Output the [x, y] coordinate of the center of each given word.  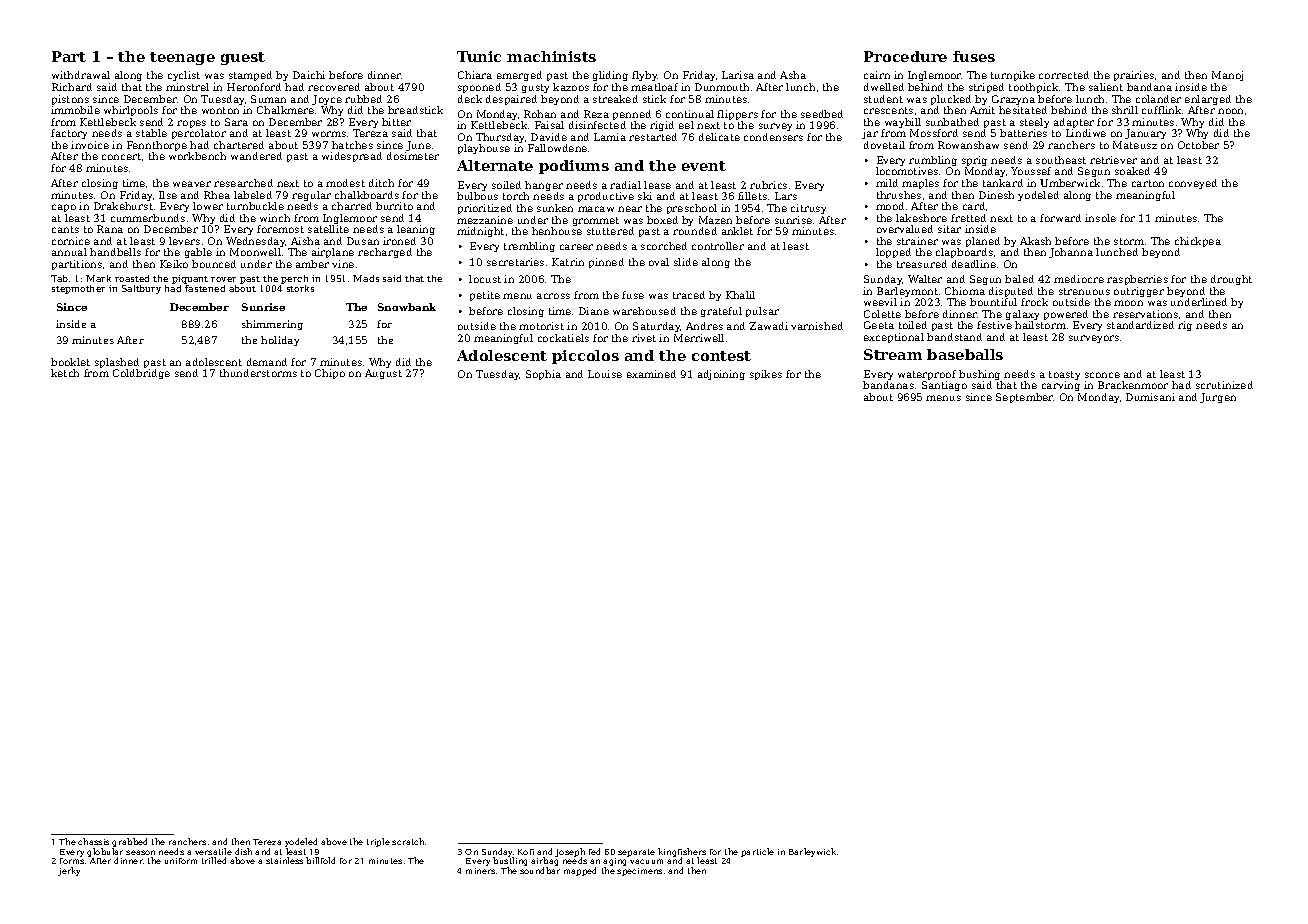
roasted [132, 278]
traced [689, 295]
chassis [93, 841]
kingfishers [682, 853]
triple [378, 842]
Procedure [905, 56]
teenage [182, 58]
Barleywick [812, 852]
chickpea [1198, 242]
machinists [551, 56]
